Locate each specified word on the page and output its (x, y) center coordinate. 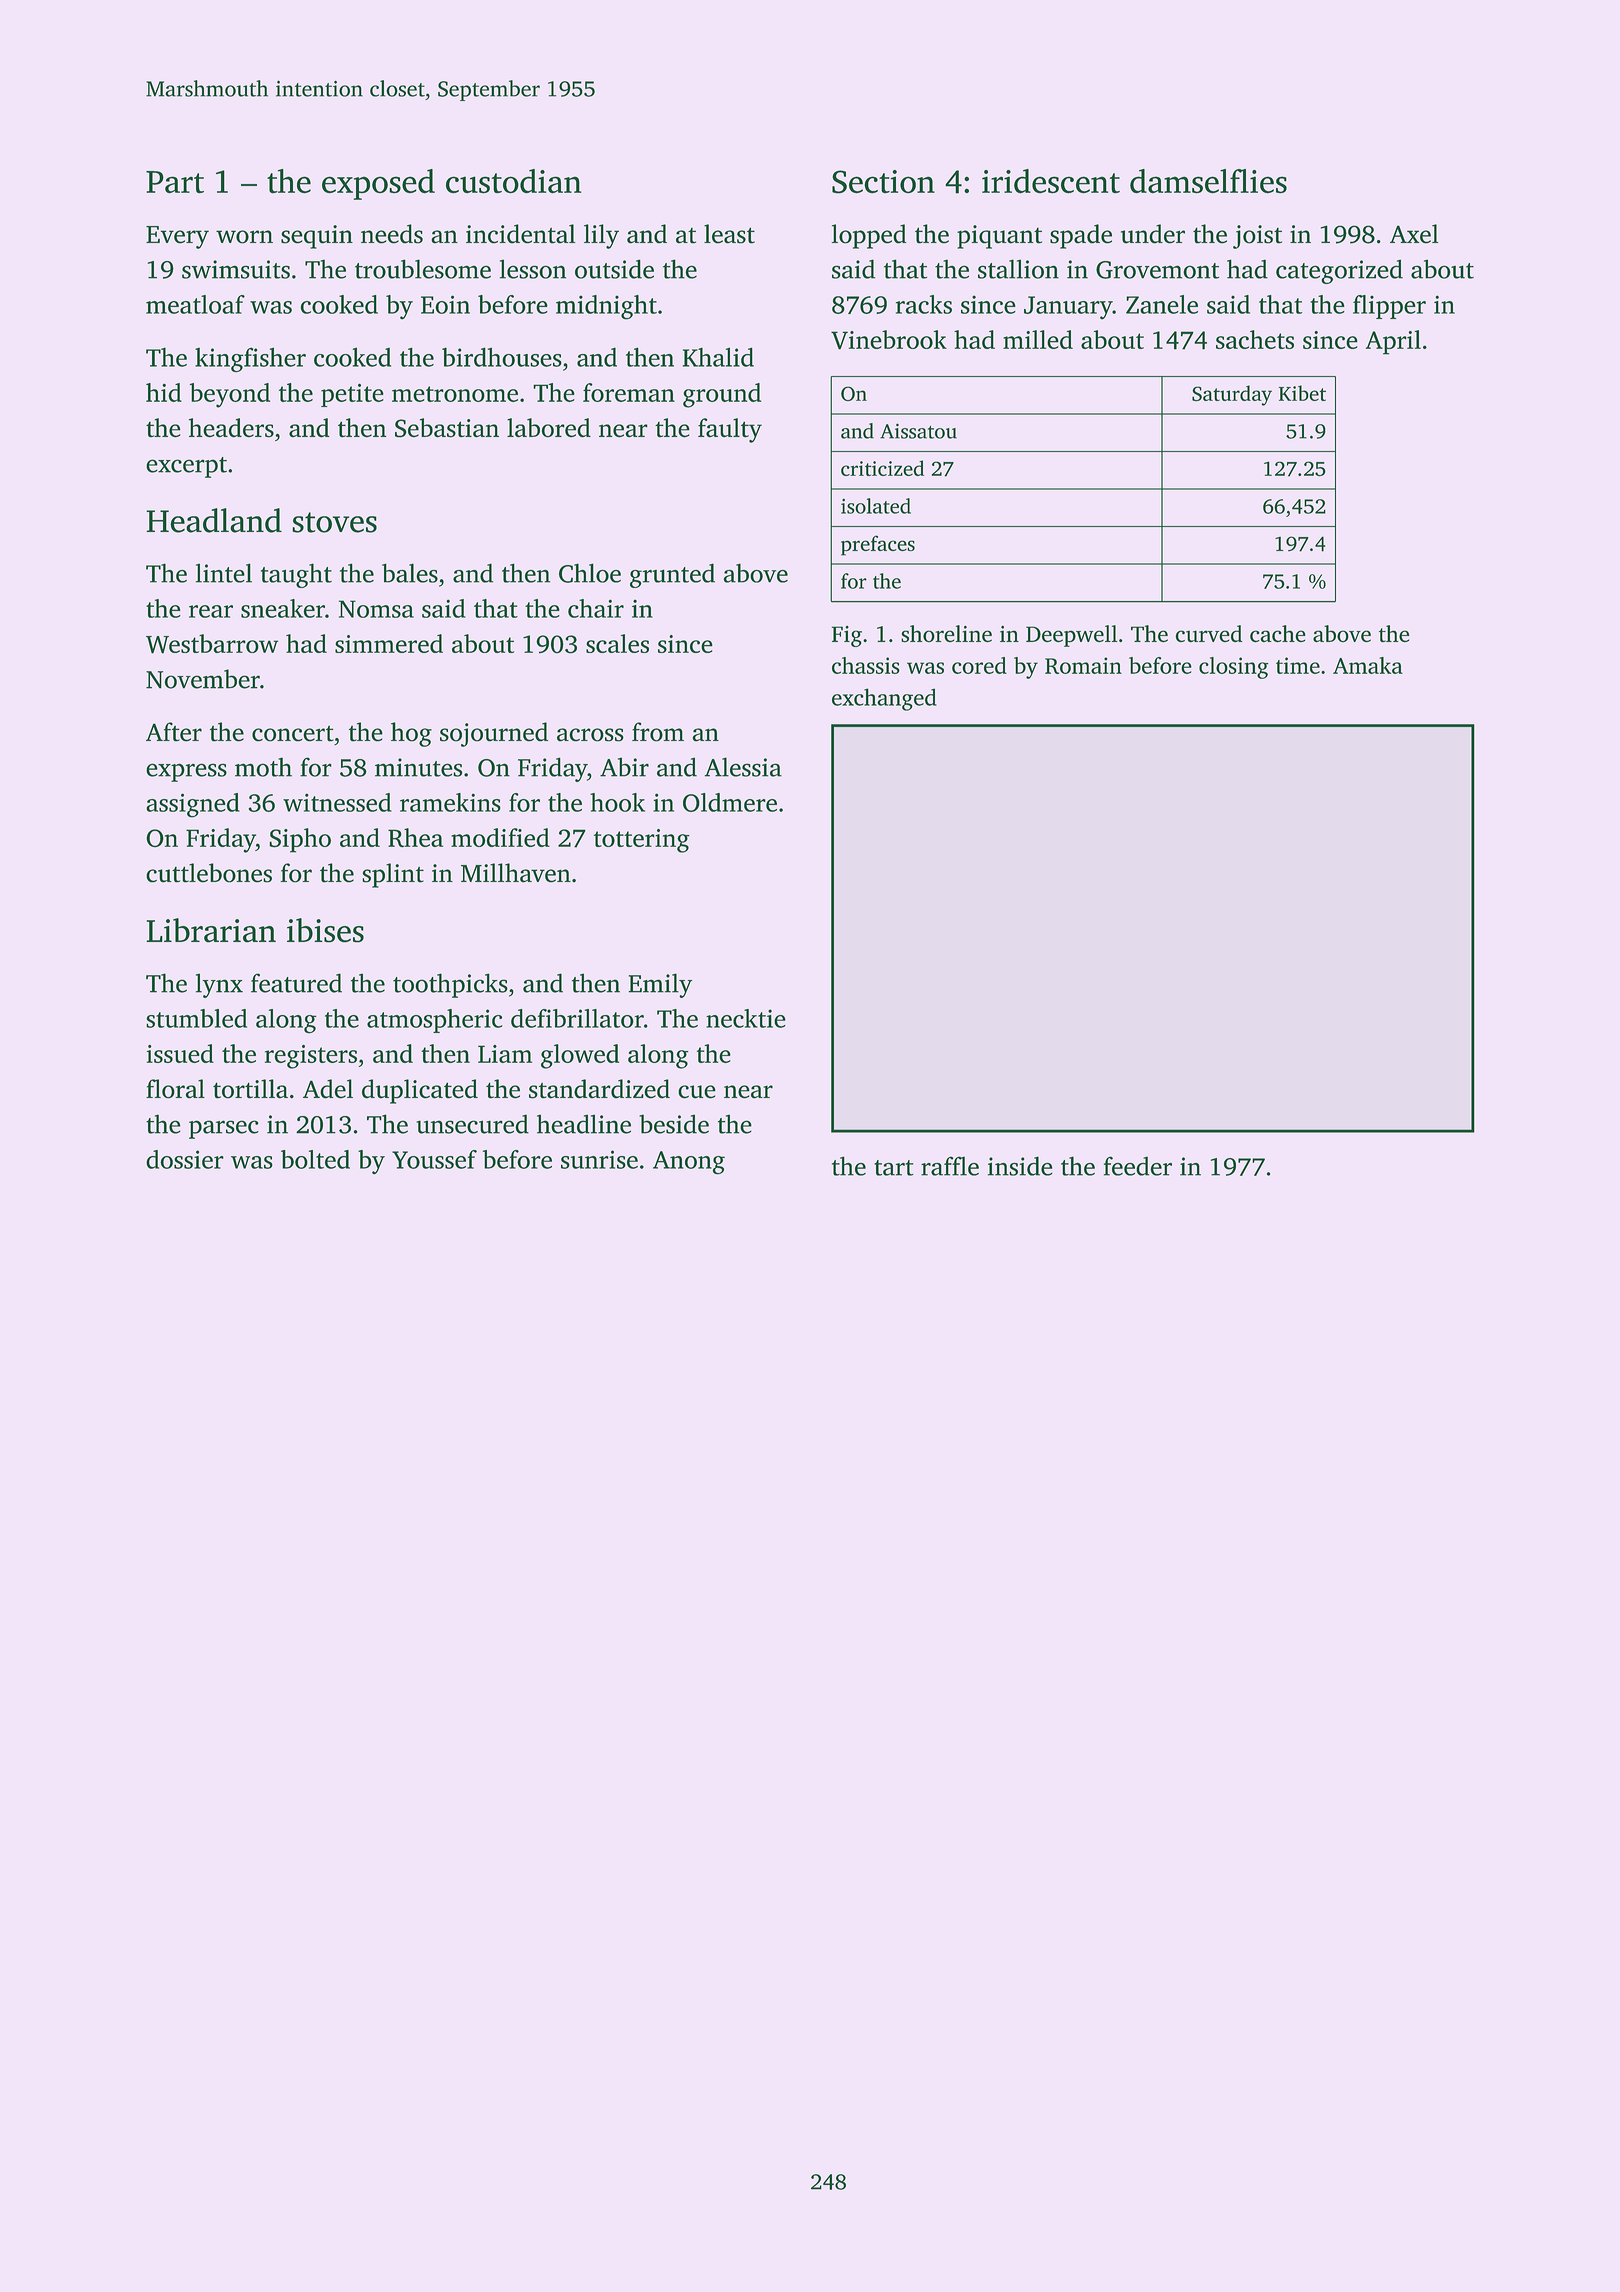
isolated (876, 506)
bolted (315, 1159)
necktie (746, 1018)
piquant (999, 237)
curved (1208, 633)
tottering (642, 841)
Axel (1414, 234)
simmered (389, 643)
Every (177, 237)
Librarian (211, 930)
